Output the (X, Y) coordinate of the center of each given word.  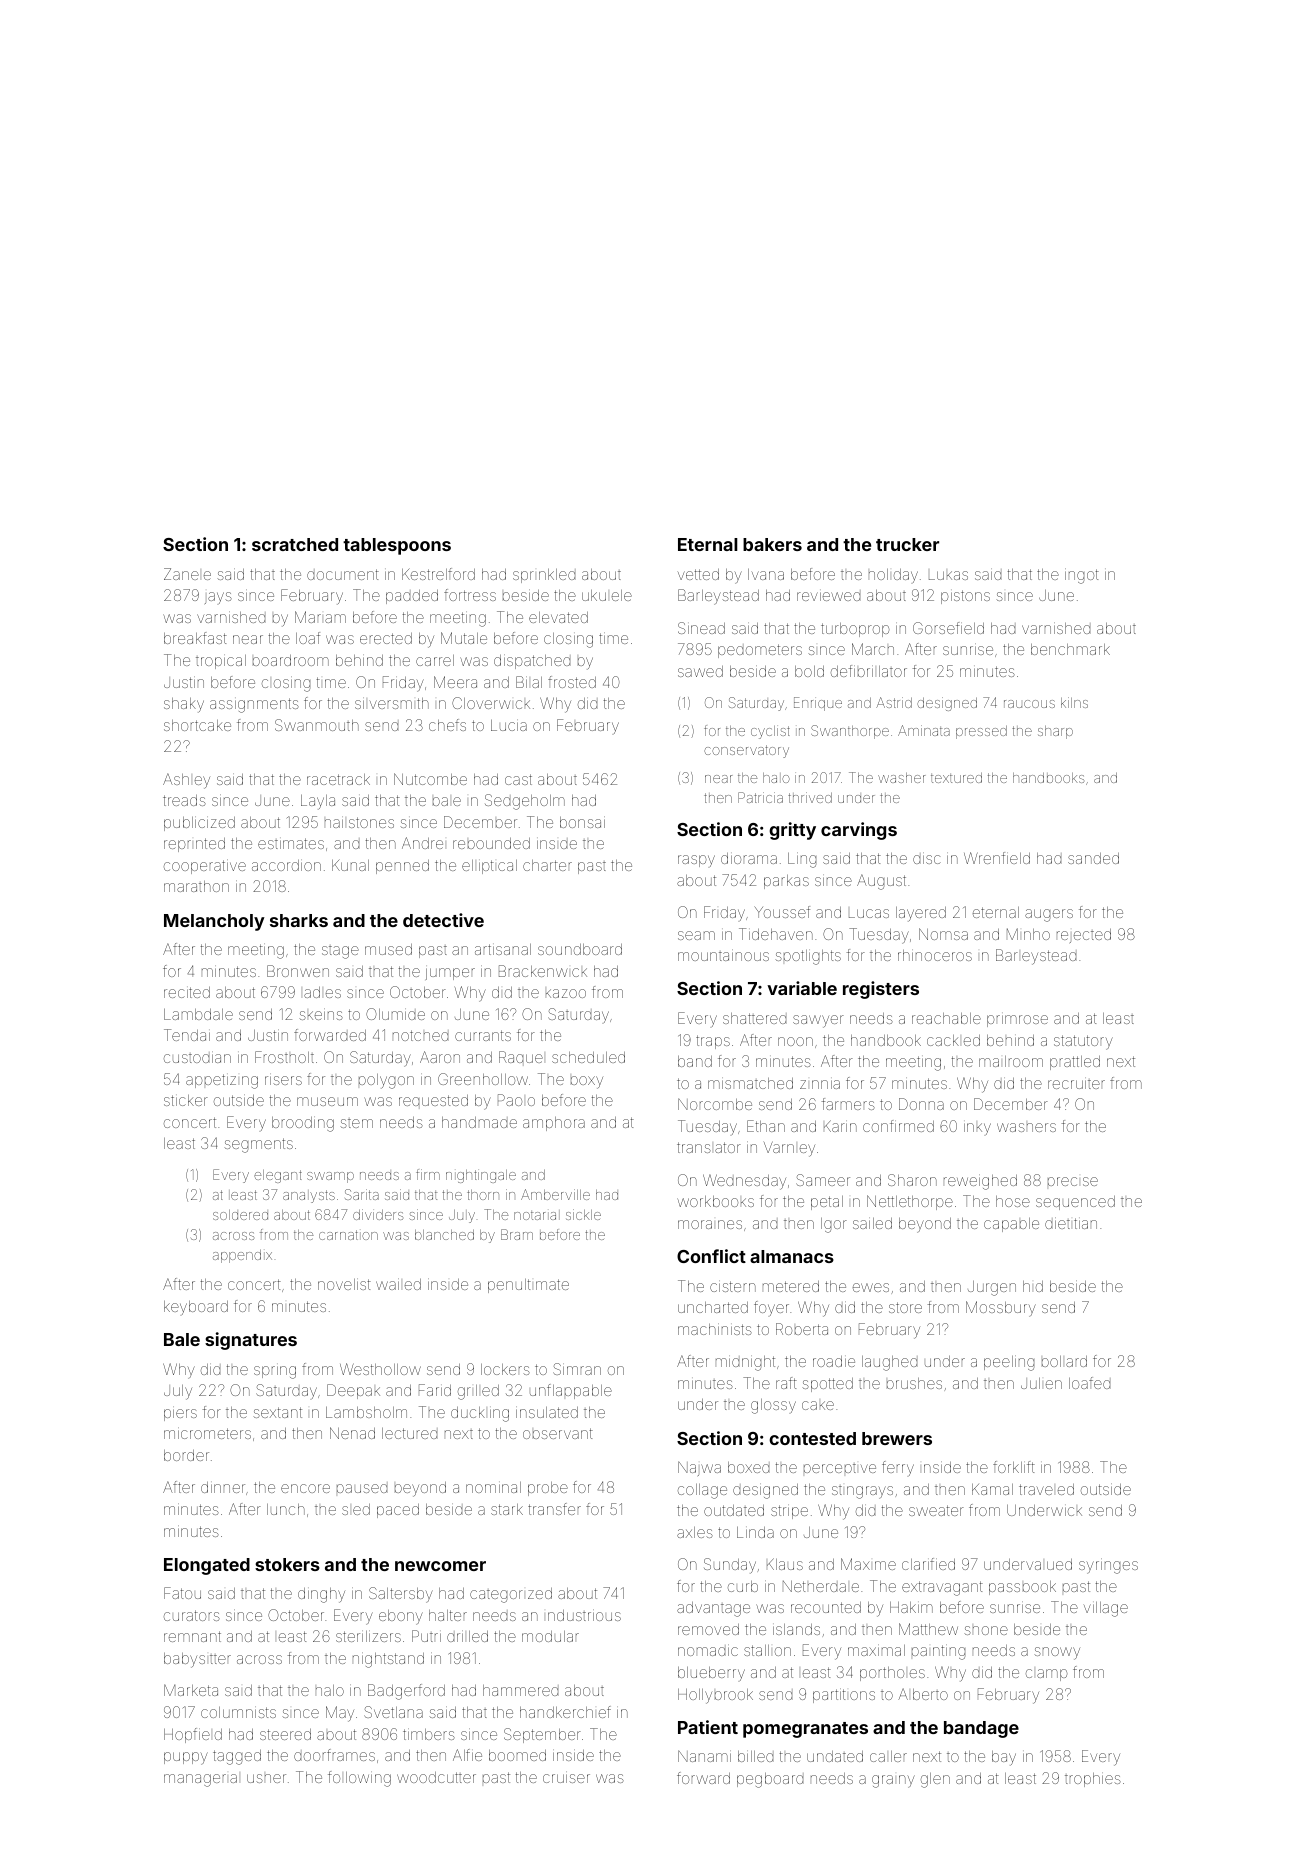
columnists (238, 1712)
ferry (898, 1468)
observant (558, 1433)
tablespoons (397, 546)
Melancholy (214, 922)
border (186, 1455)
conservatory (746, 751)
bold (809, 671)
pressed (981, 732)
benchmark (1070, 649)
